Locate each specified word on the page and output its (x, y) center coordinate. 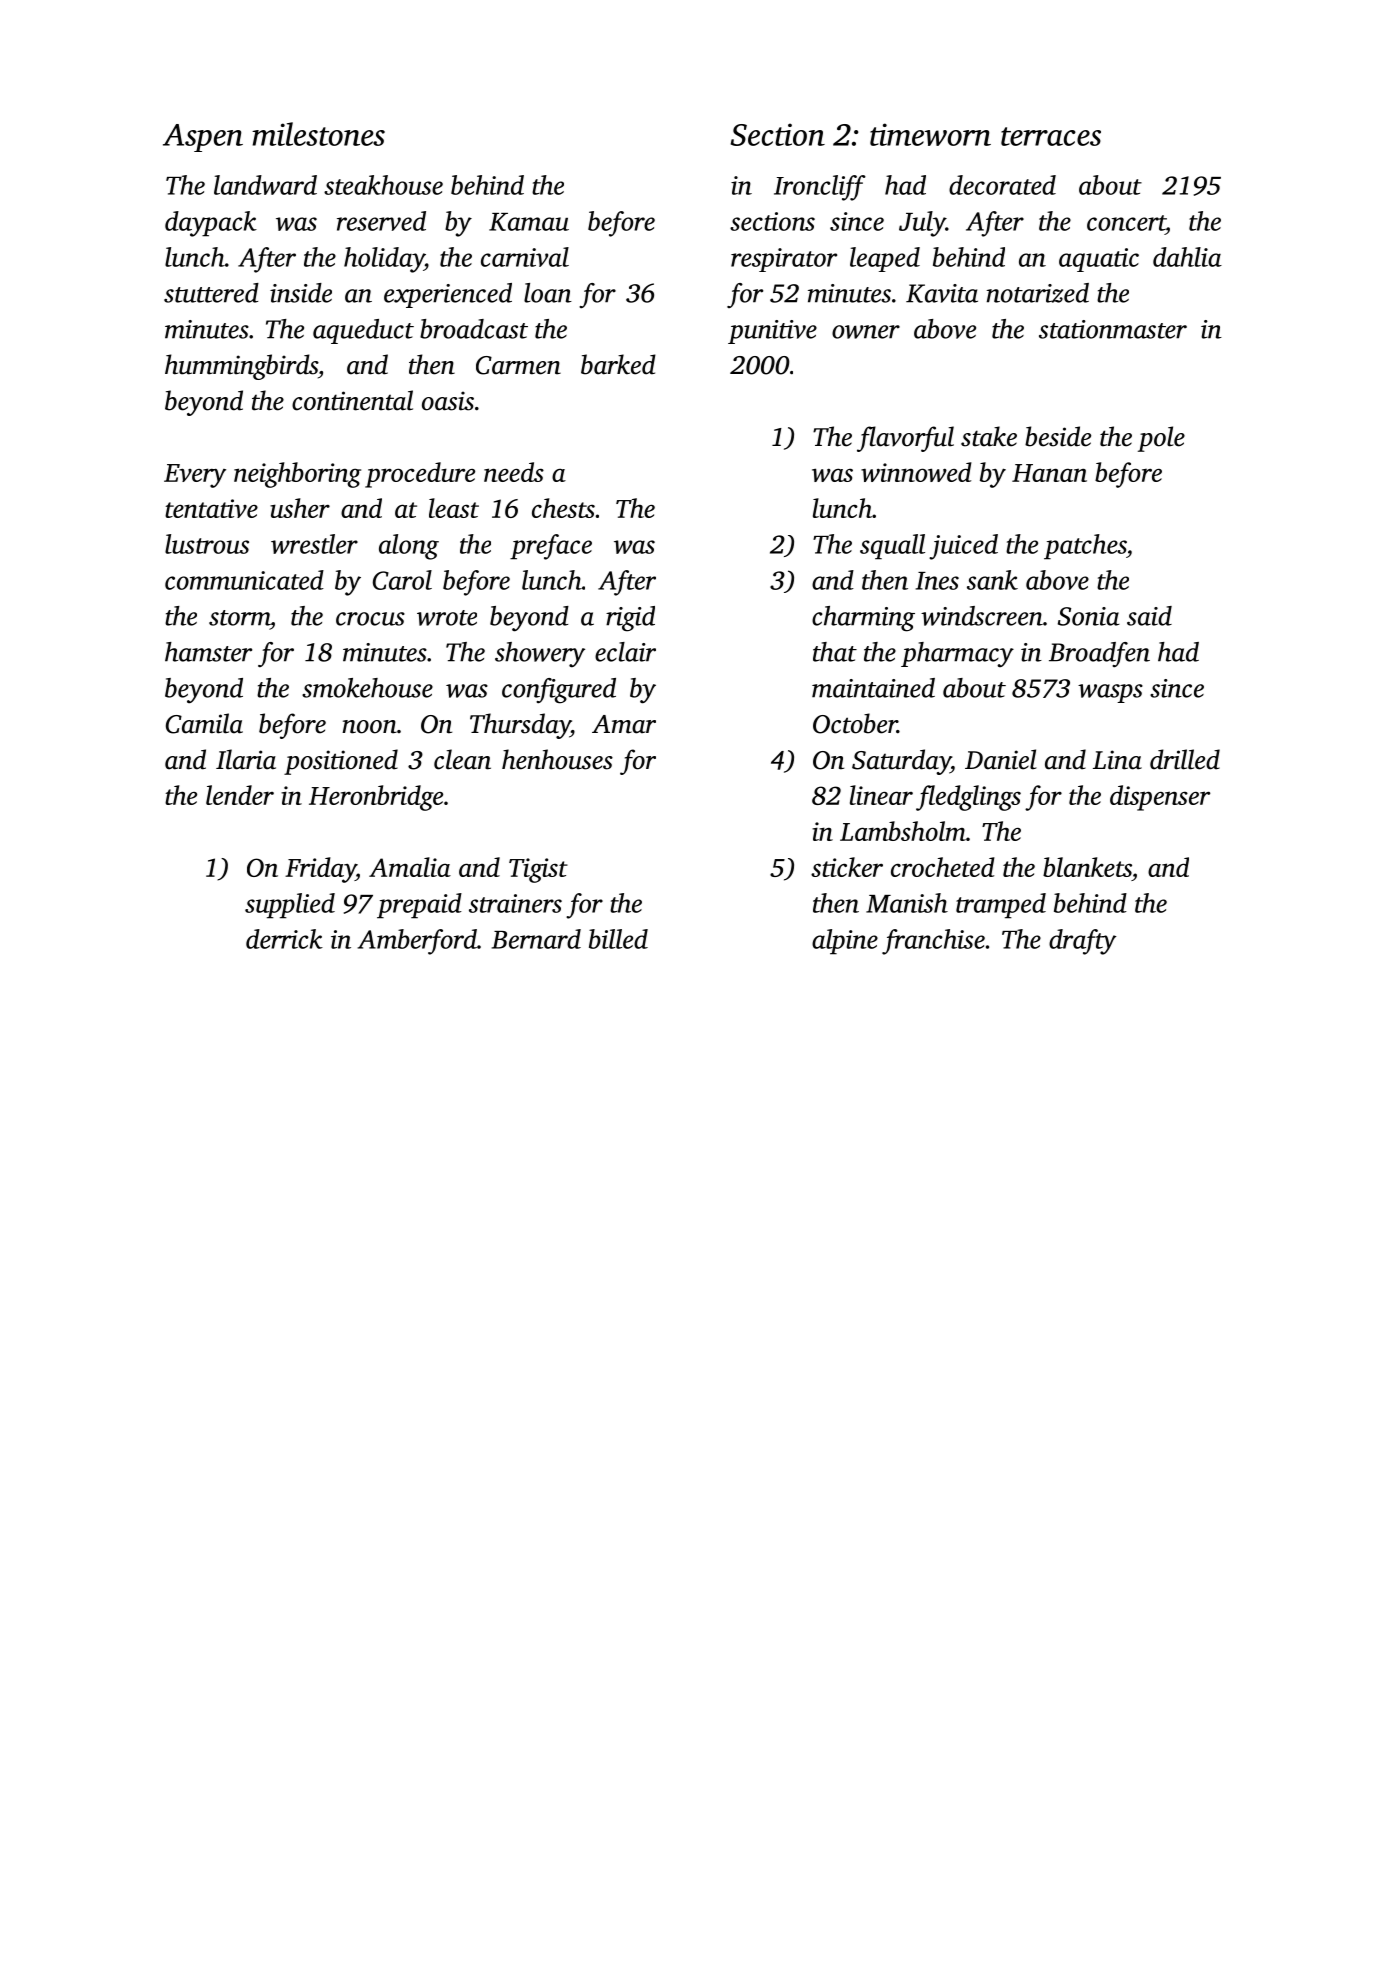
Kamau (529, 222)
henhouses (557, 759)
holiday (384, 260)
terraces (1051, 136)
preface (551, 547)
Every (195, 476)
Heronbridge (376, 798)
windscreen (982, 616)
